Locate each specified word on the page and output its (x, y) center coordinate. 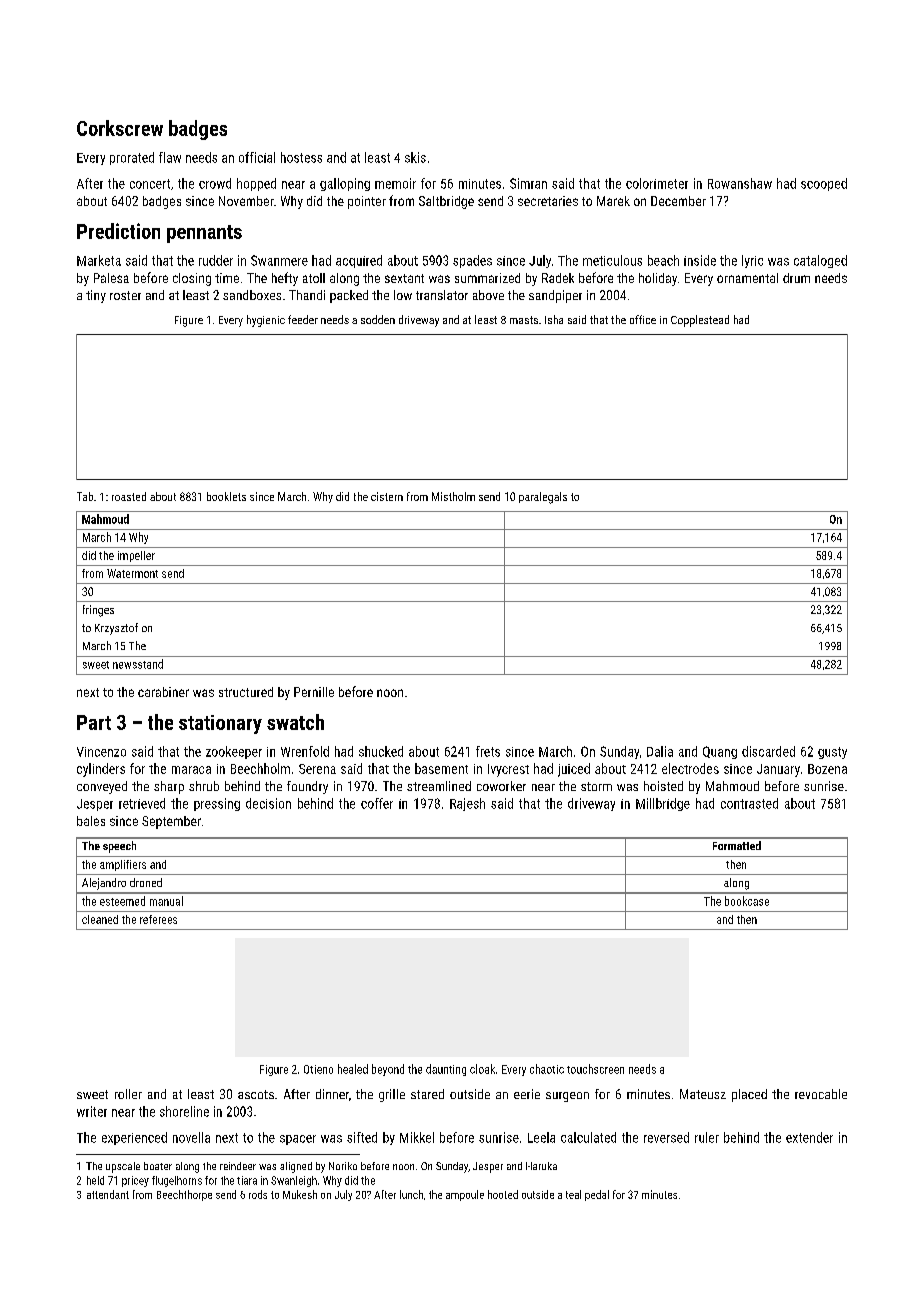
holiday (658, 279)
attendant (108, 1194)
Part (94, 722)
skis (415, 157)
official (257, 157)
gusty (832, 753)
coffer (377, 803)
